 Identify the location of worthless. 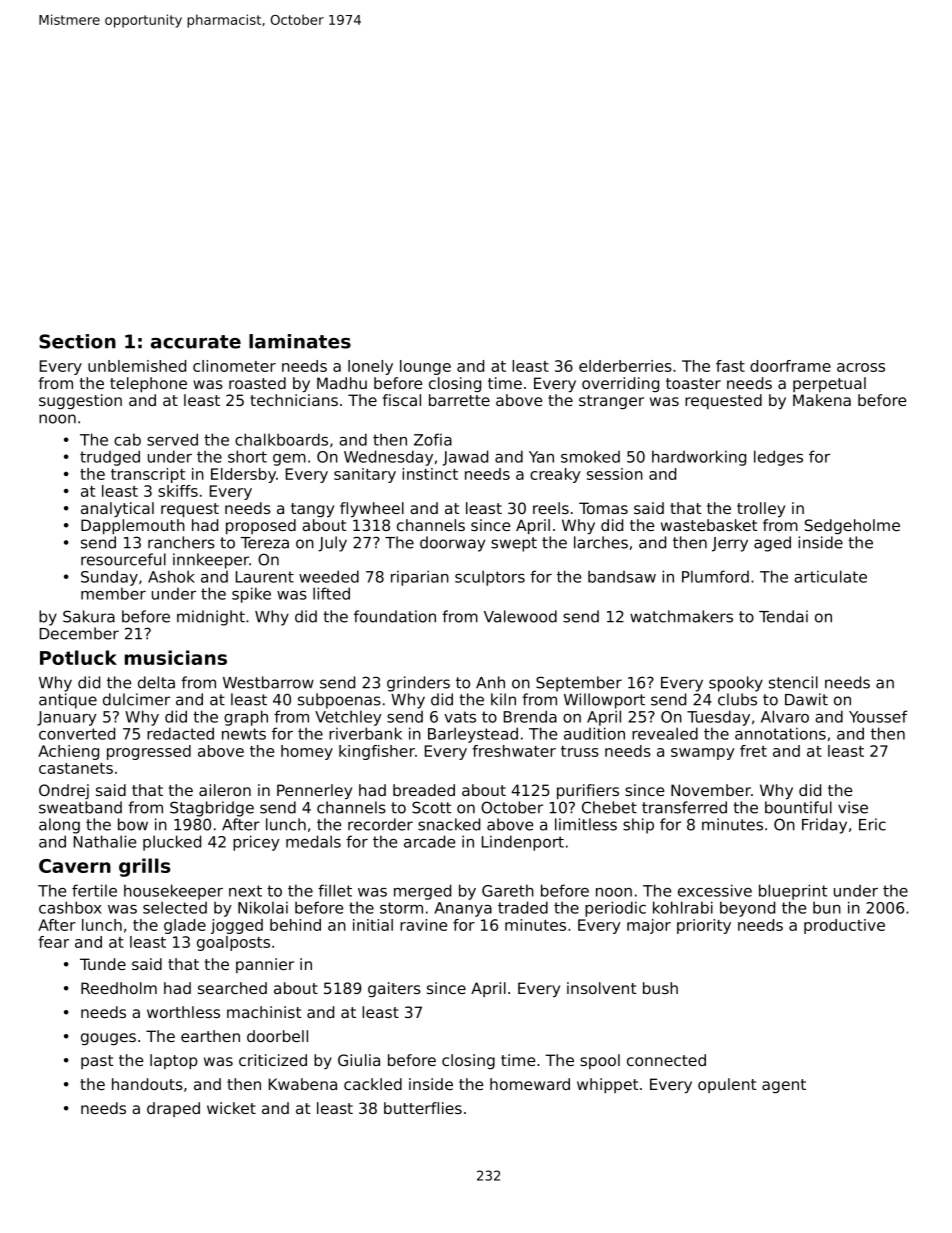
(183, 1012).
